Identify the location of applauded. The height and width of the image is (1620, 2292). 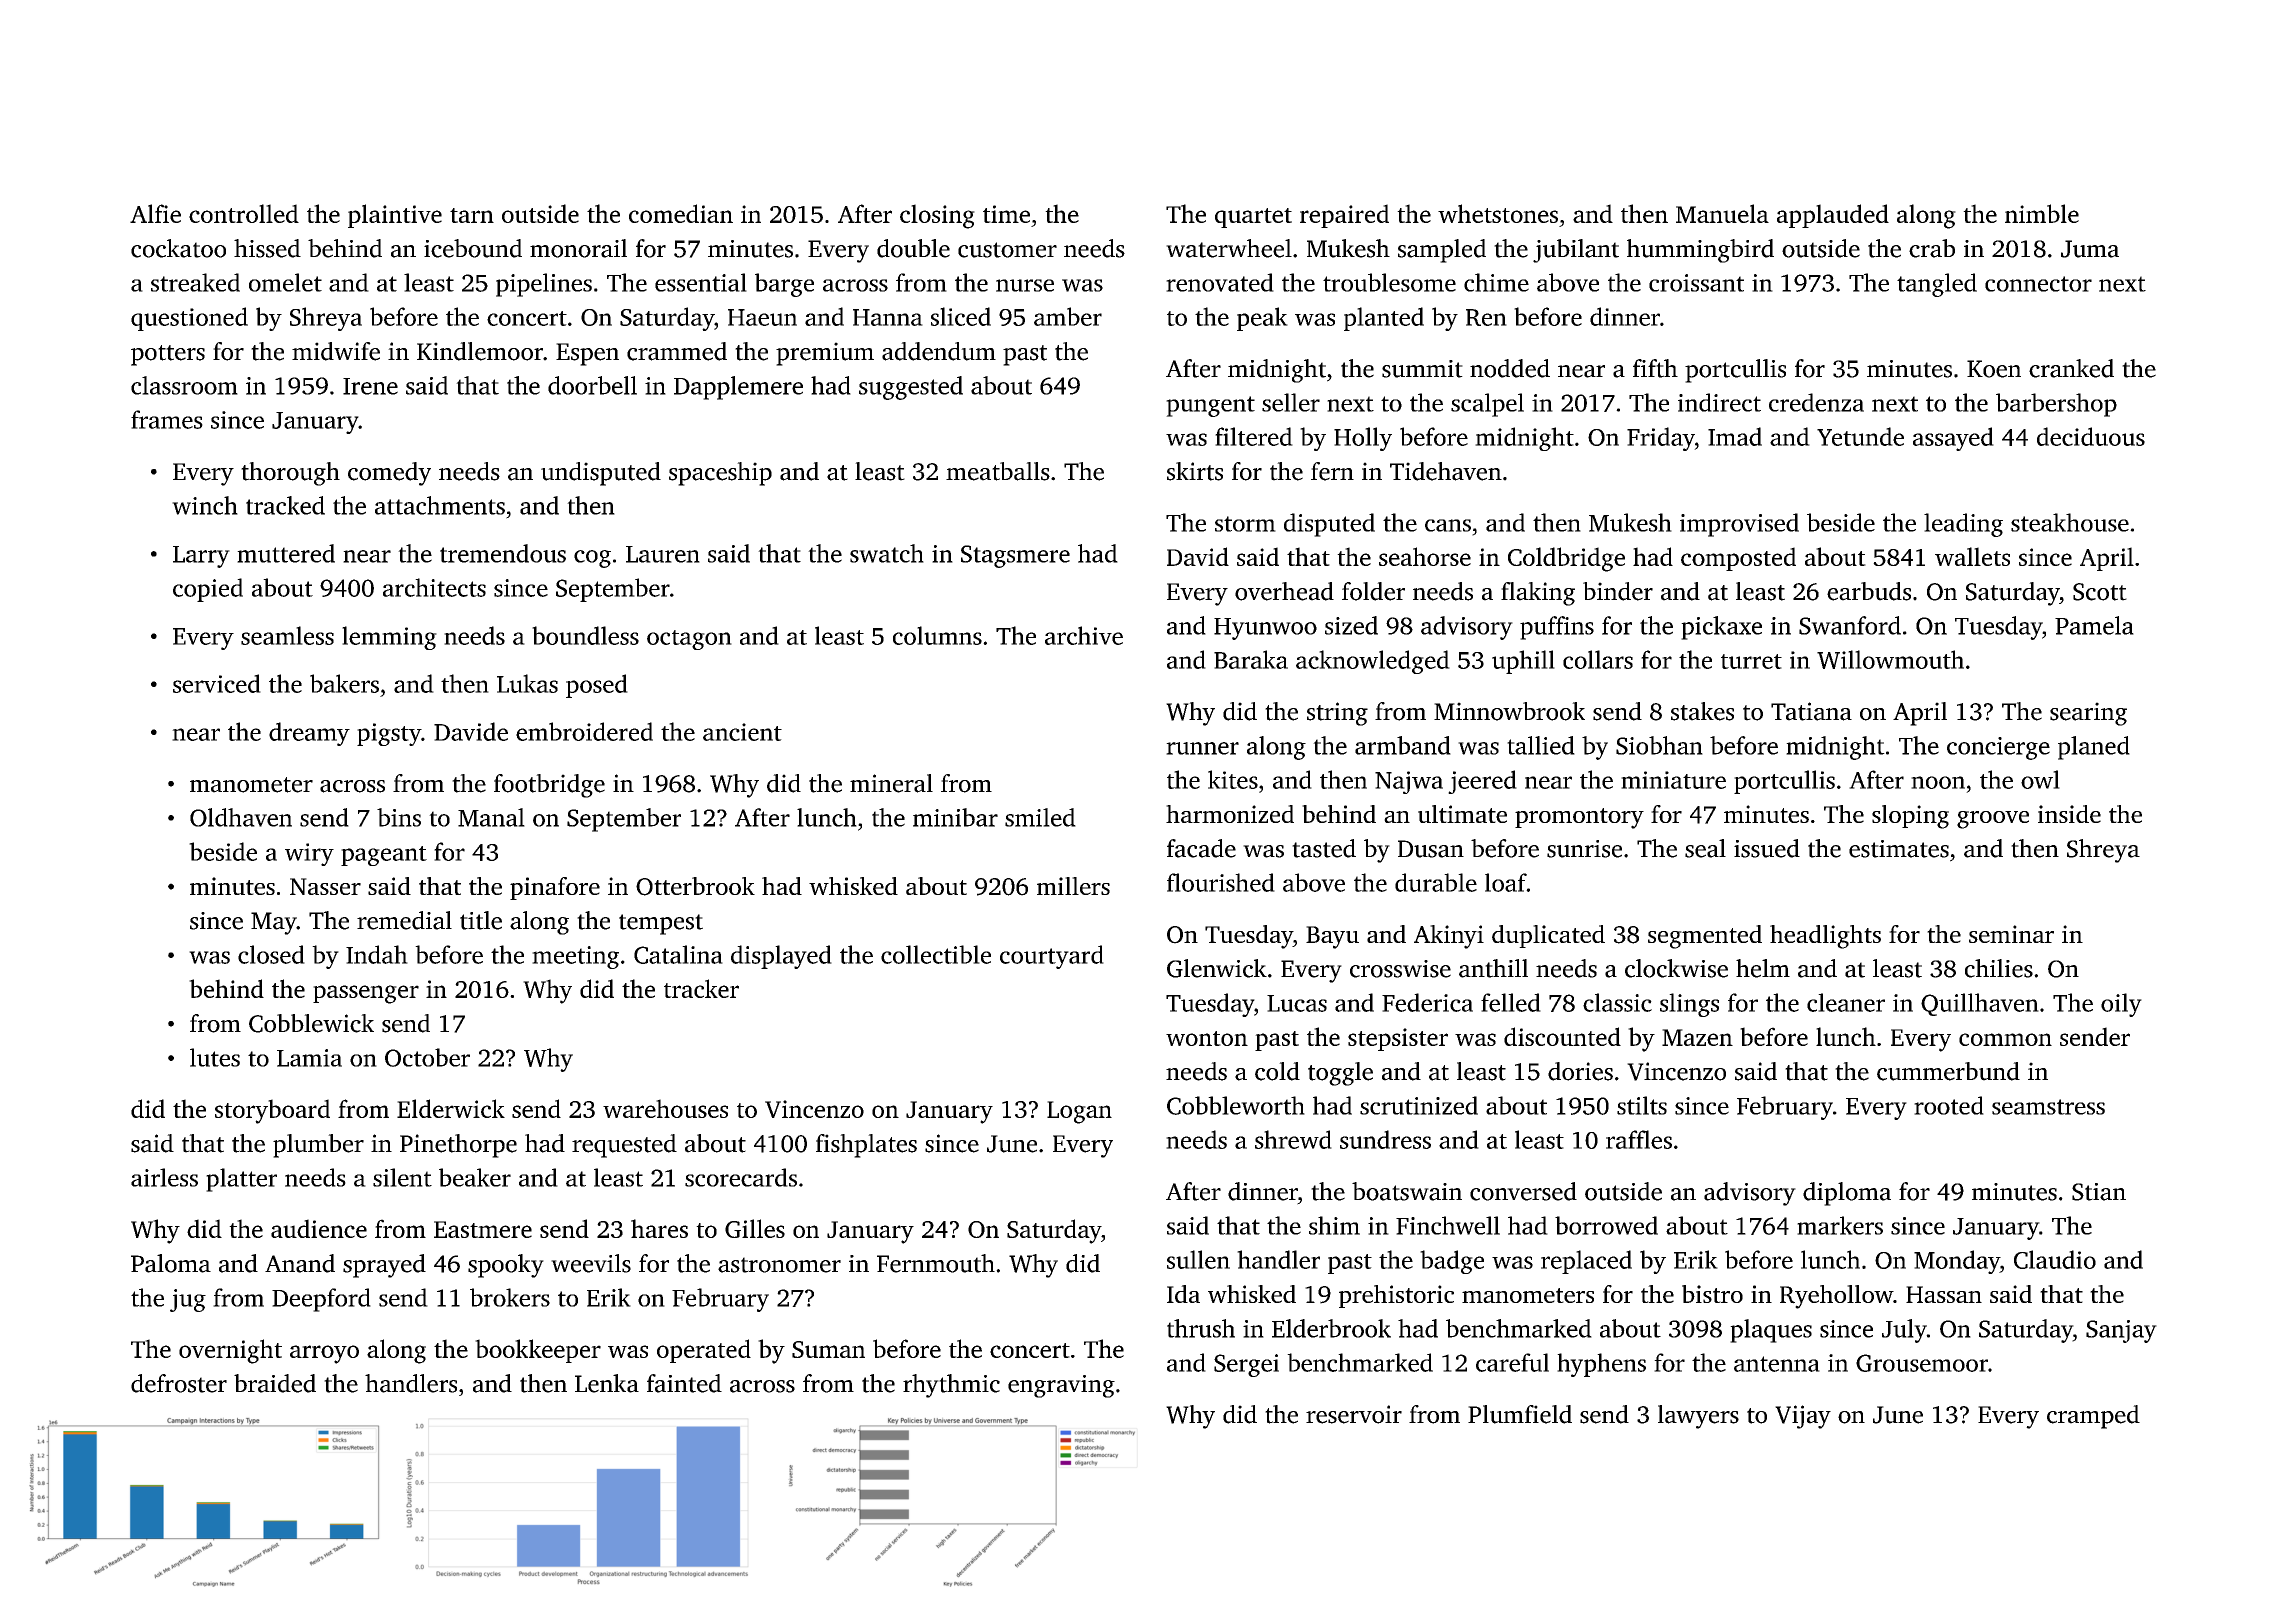
(1833, 216).
